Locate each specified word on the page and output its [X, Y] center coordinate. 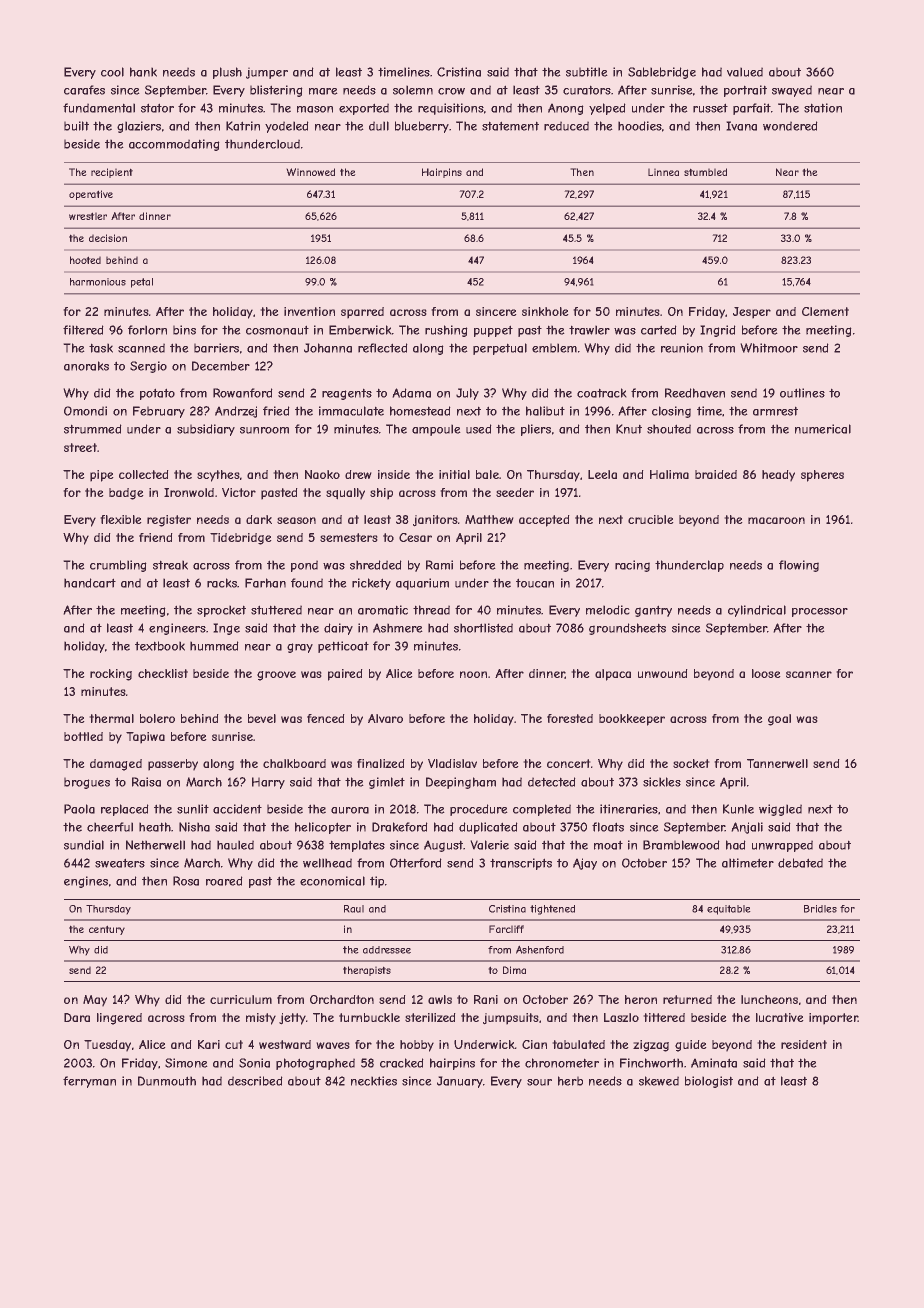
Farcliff [506, 929]
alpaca [613, 675]
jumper [267, 73]
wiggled [780, 810]
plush [227, 73]
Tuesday [107, 1046]
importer [833, 1019]
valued [745, 72]
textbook [160, 646]
